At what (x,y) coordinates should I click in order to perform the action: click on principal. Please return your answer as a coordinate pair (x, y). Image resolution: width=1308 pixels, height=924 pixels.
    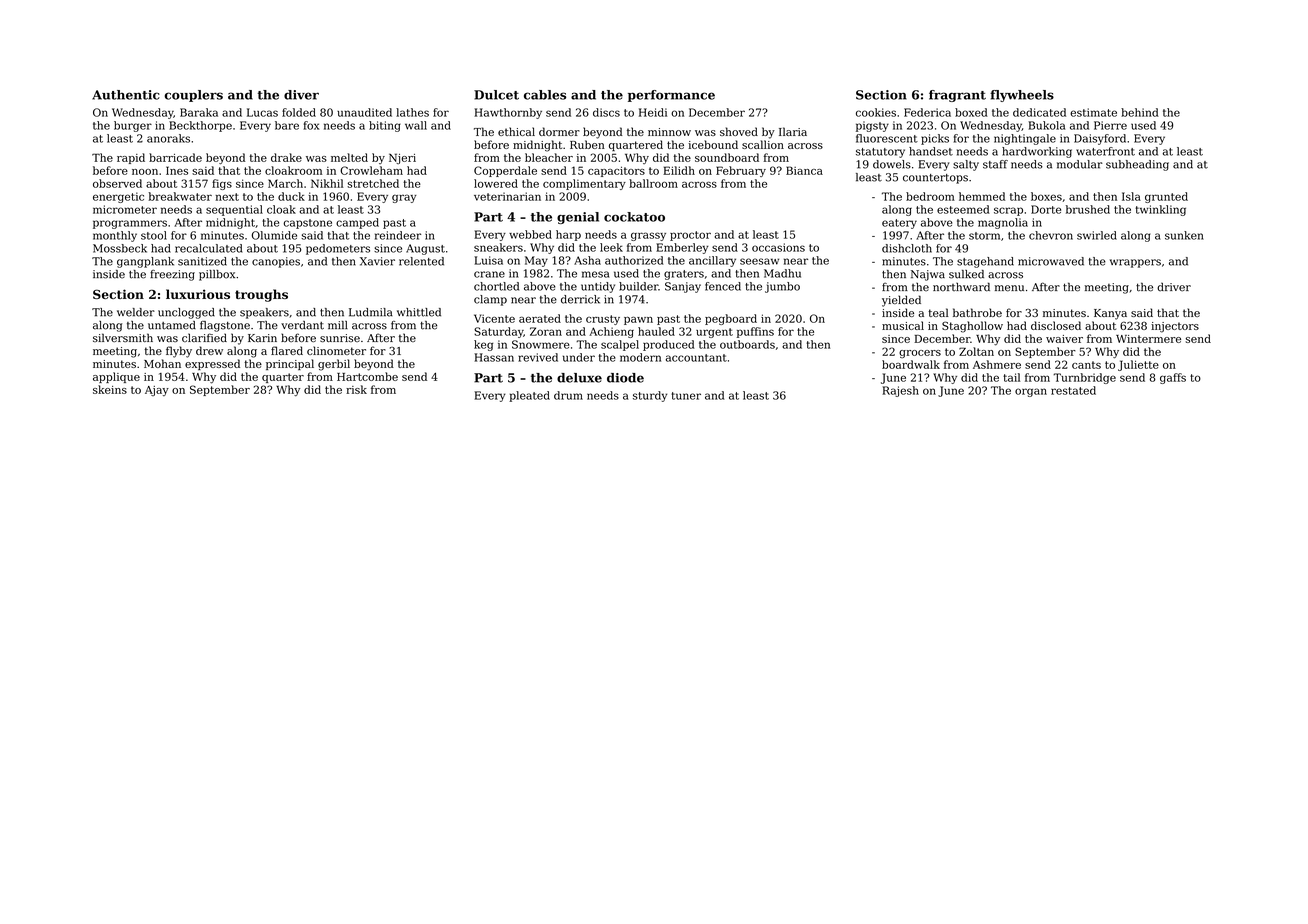
    Looking at the image, I should click on (290, 364).
